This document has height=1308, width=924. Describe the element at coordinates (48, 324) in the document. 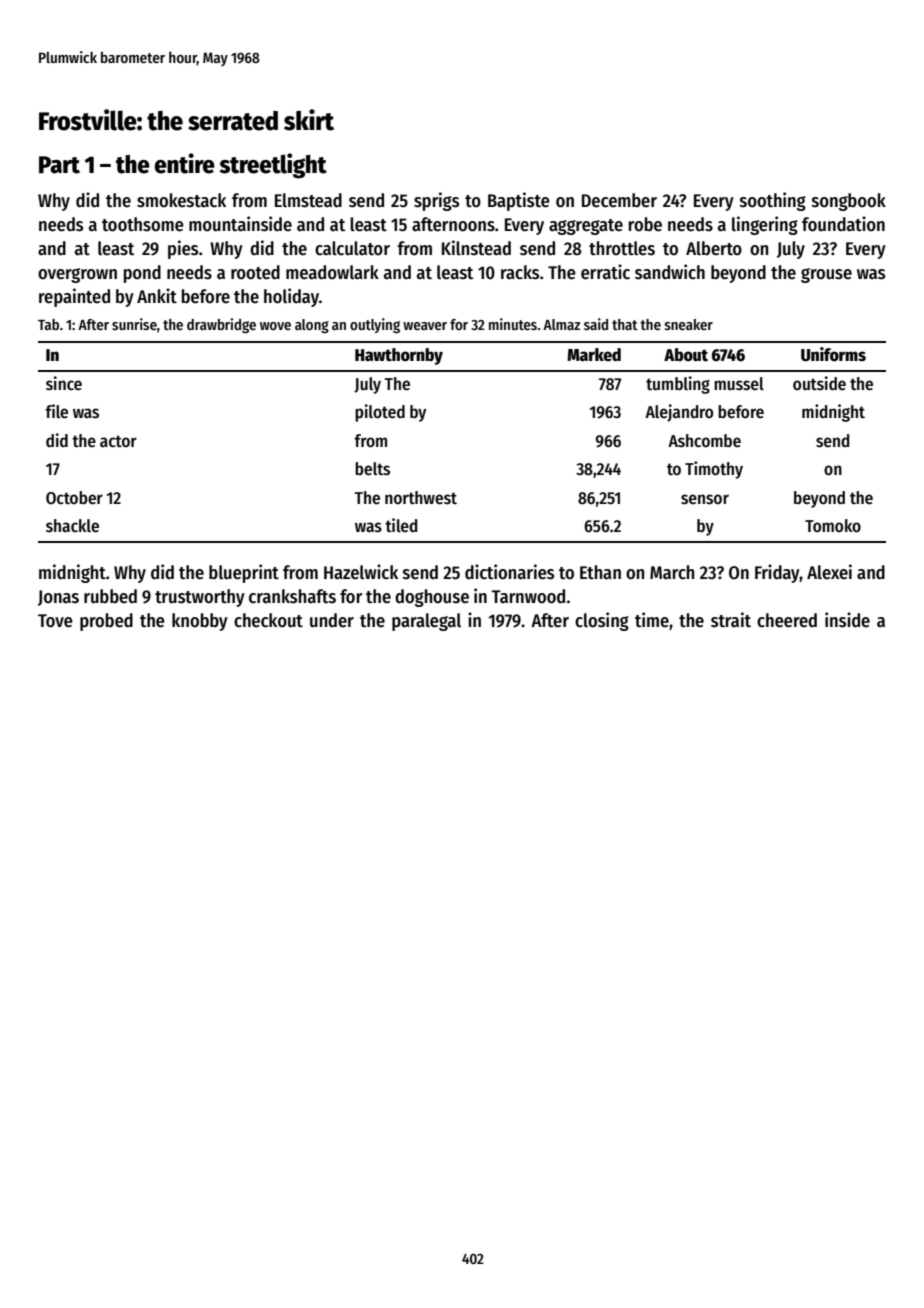

I see `Tab` at that location.
